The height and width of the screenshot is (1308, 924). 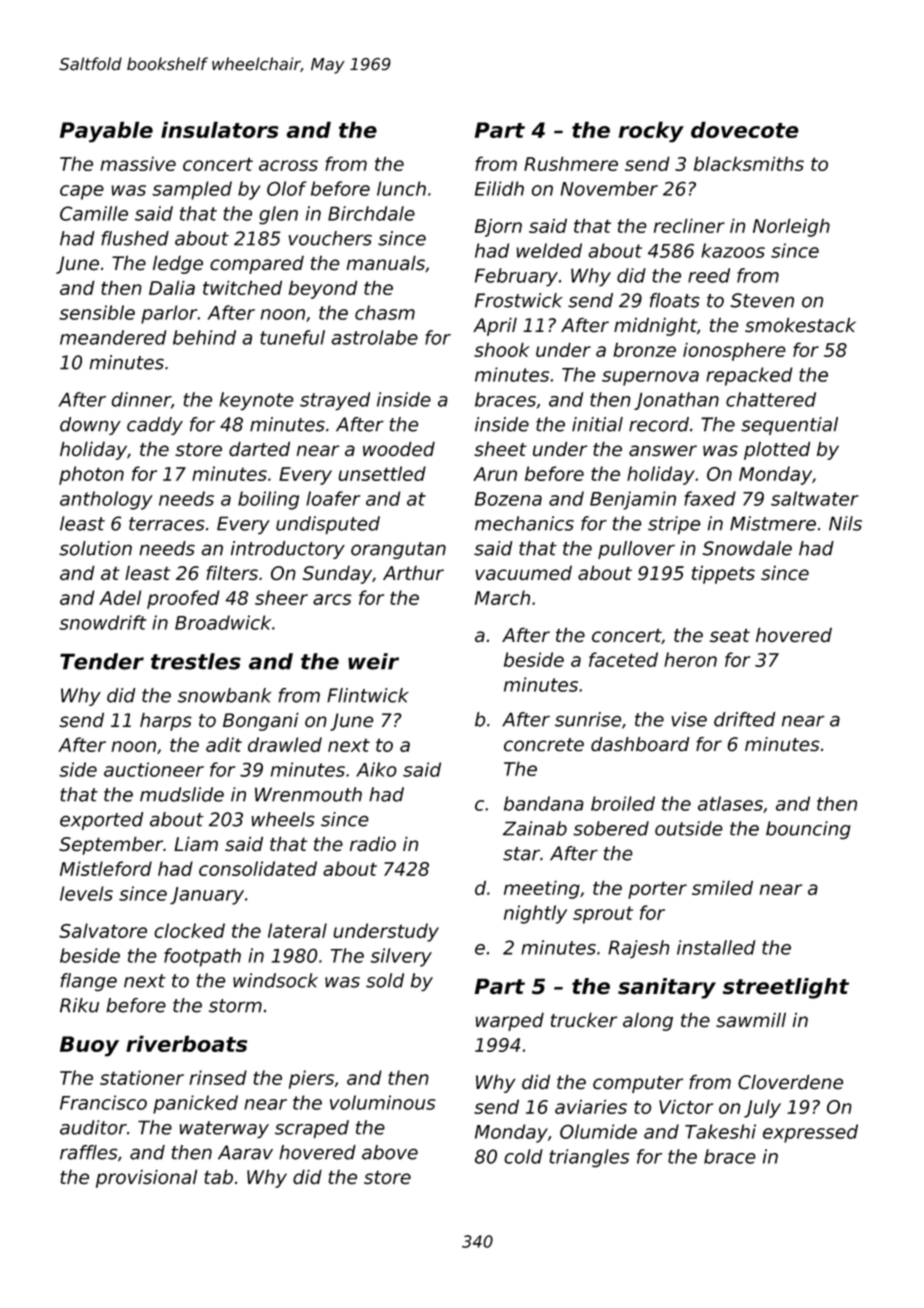 What do you see at coordinates (89, 1046) in the screenshot?
I see `Buoy` at bounding box center [89, 1046].
